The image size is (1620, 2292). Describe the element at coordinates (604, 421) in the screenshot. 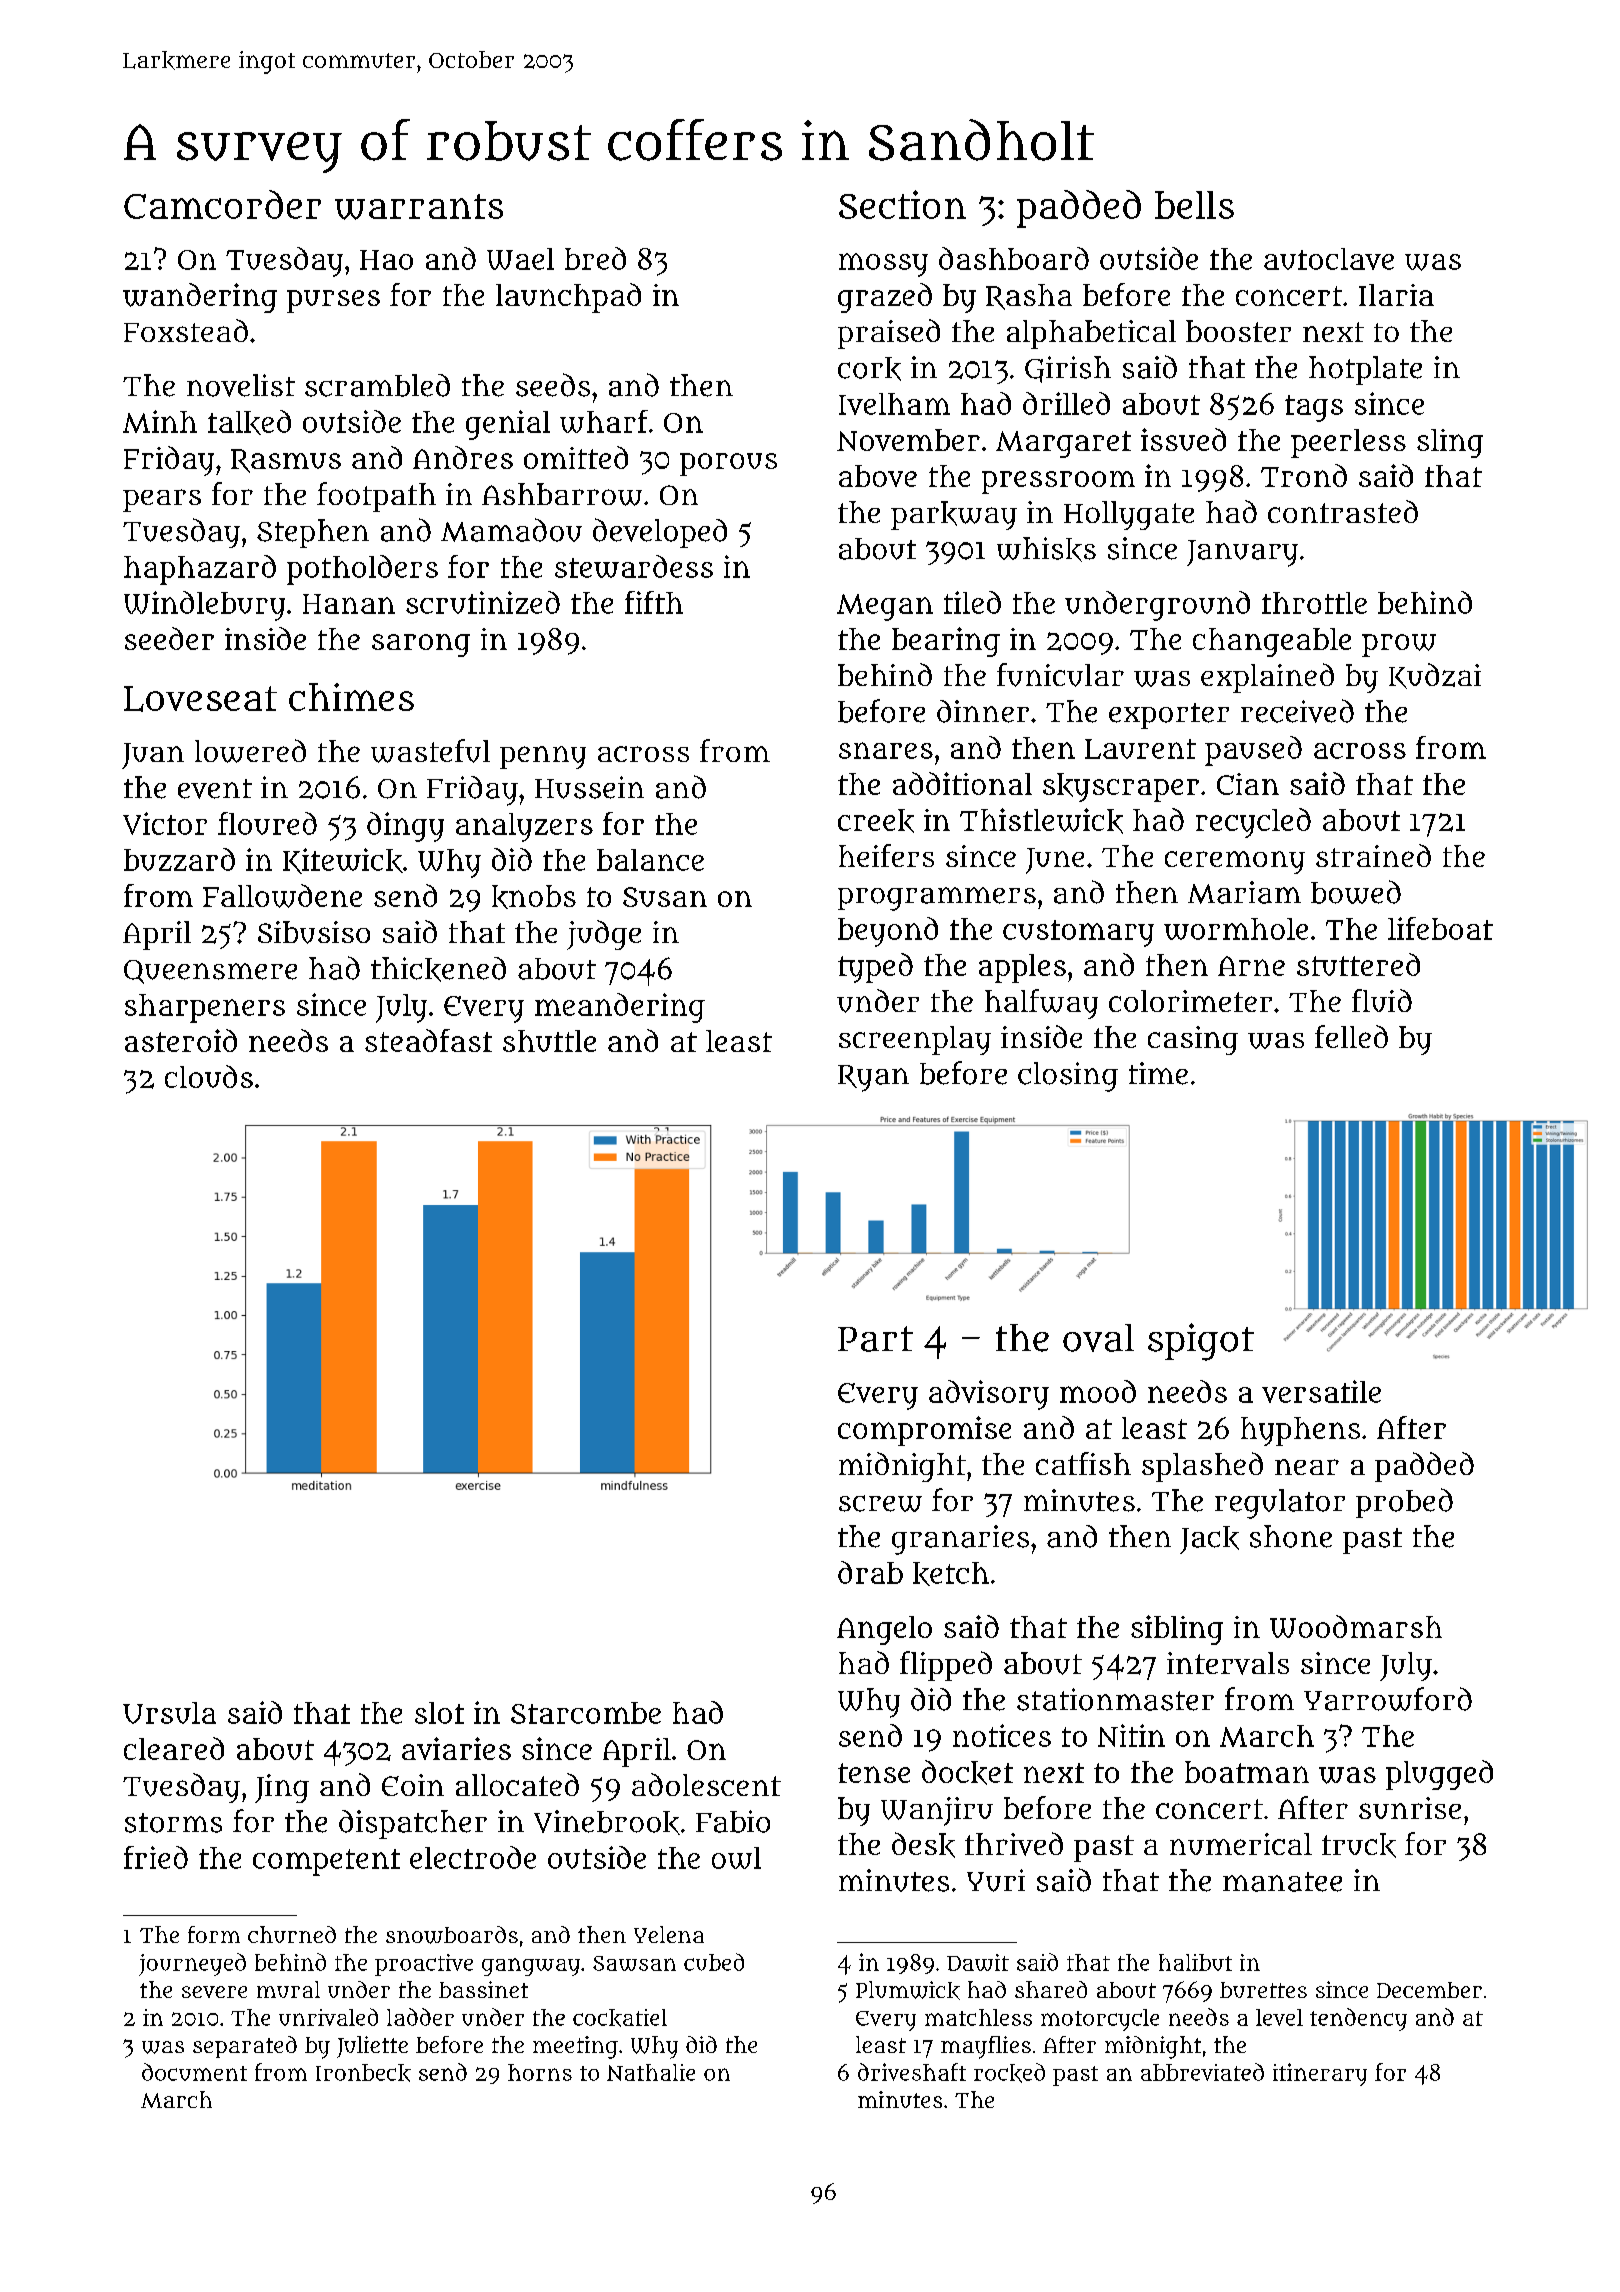

I see `wharf` at that location.
